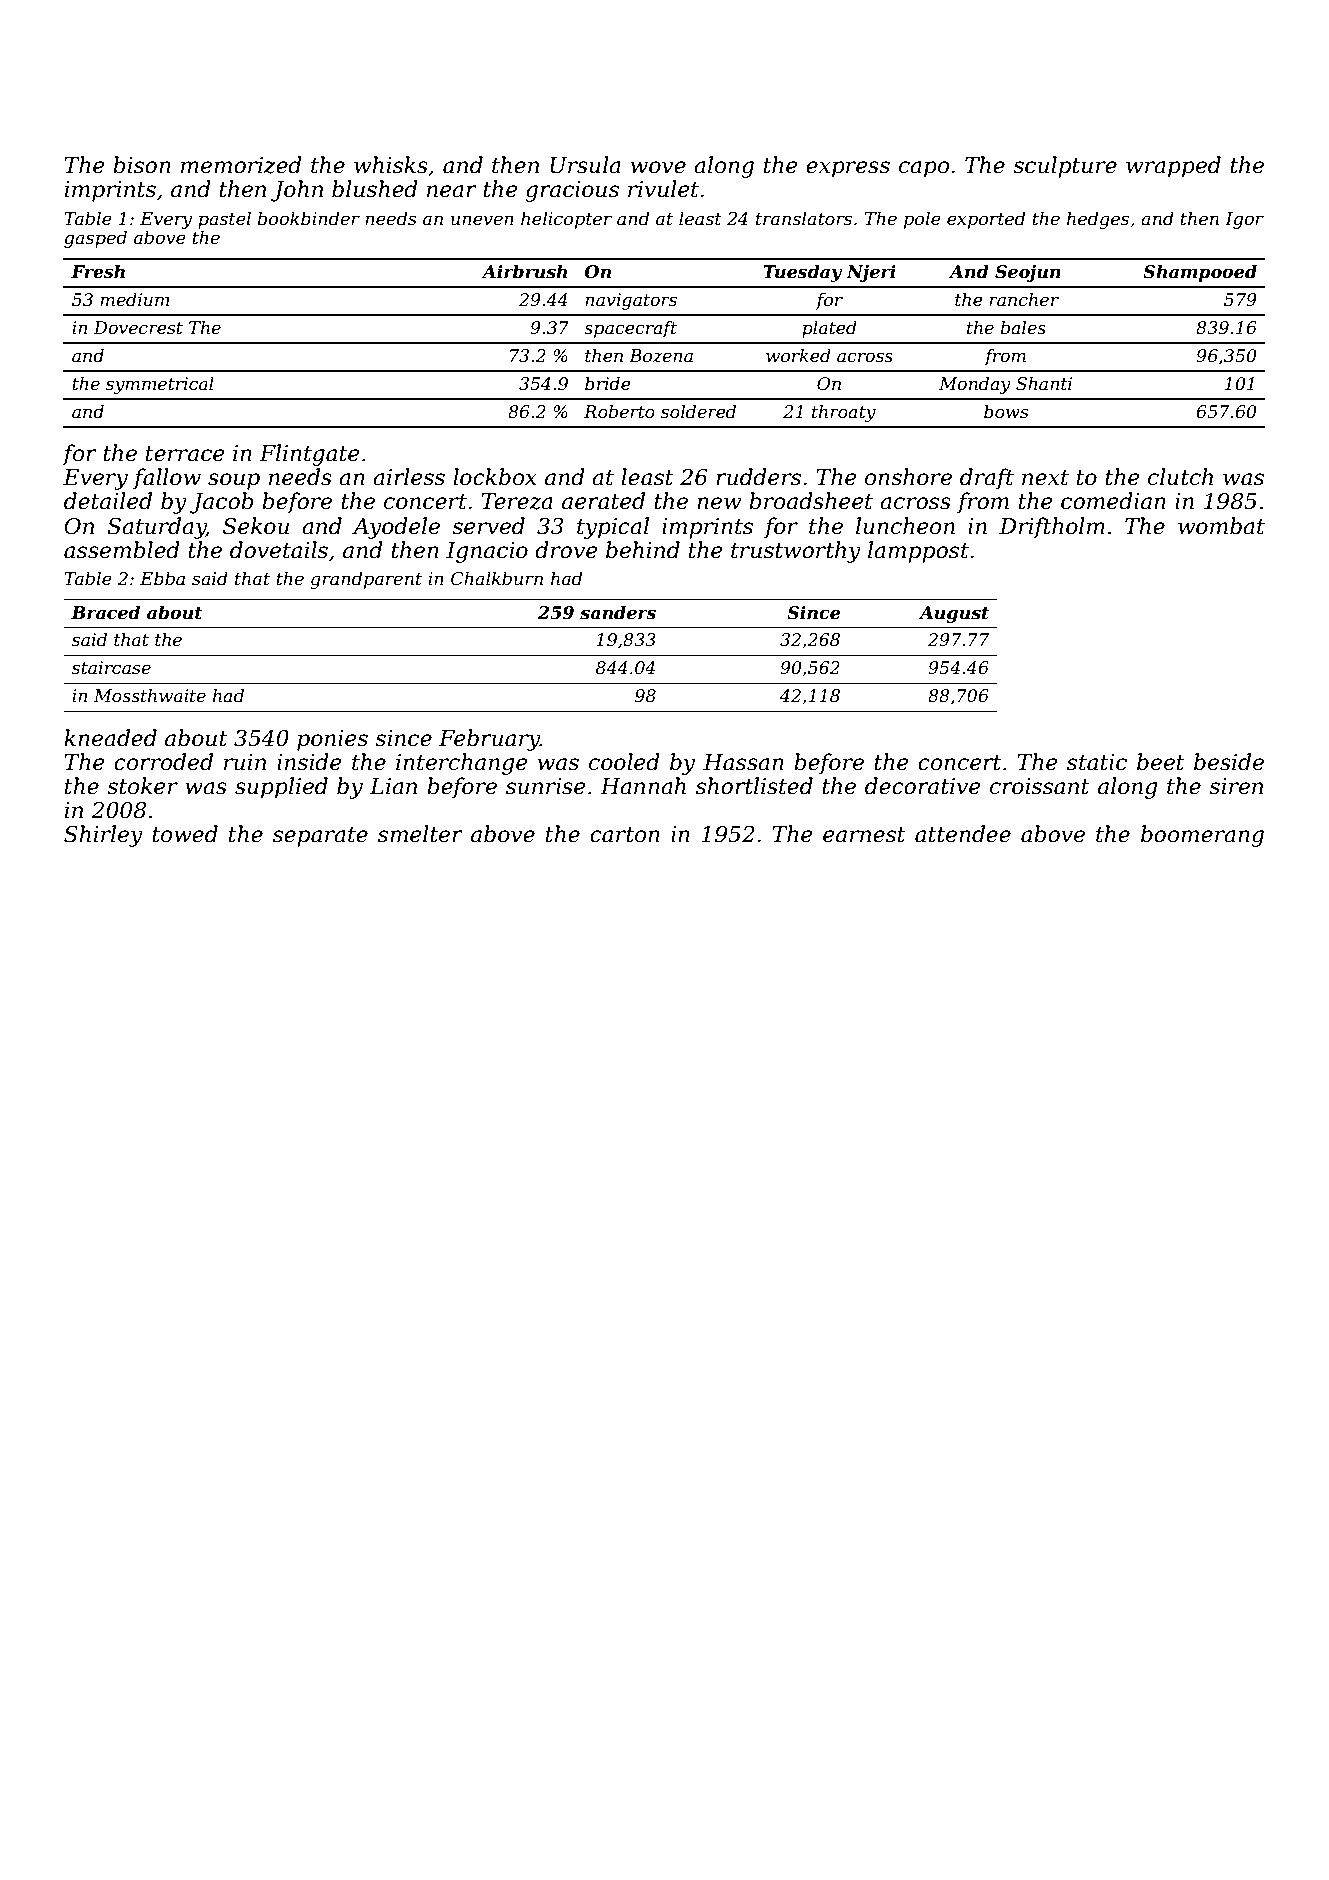 The image size is (1329, 1880). I want to click on served, so click(488, 526).
